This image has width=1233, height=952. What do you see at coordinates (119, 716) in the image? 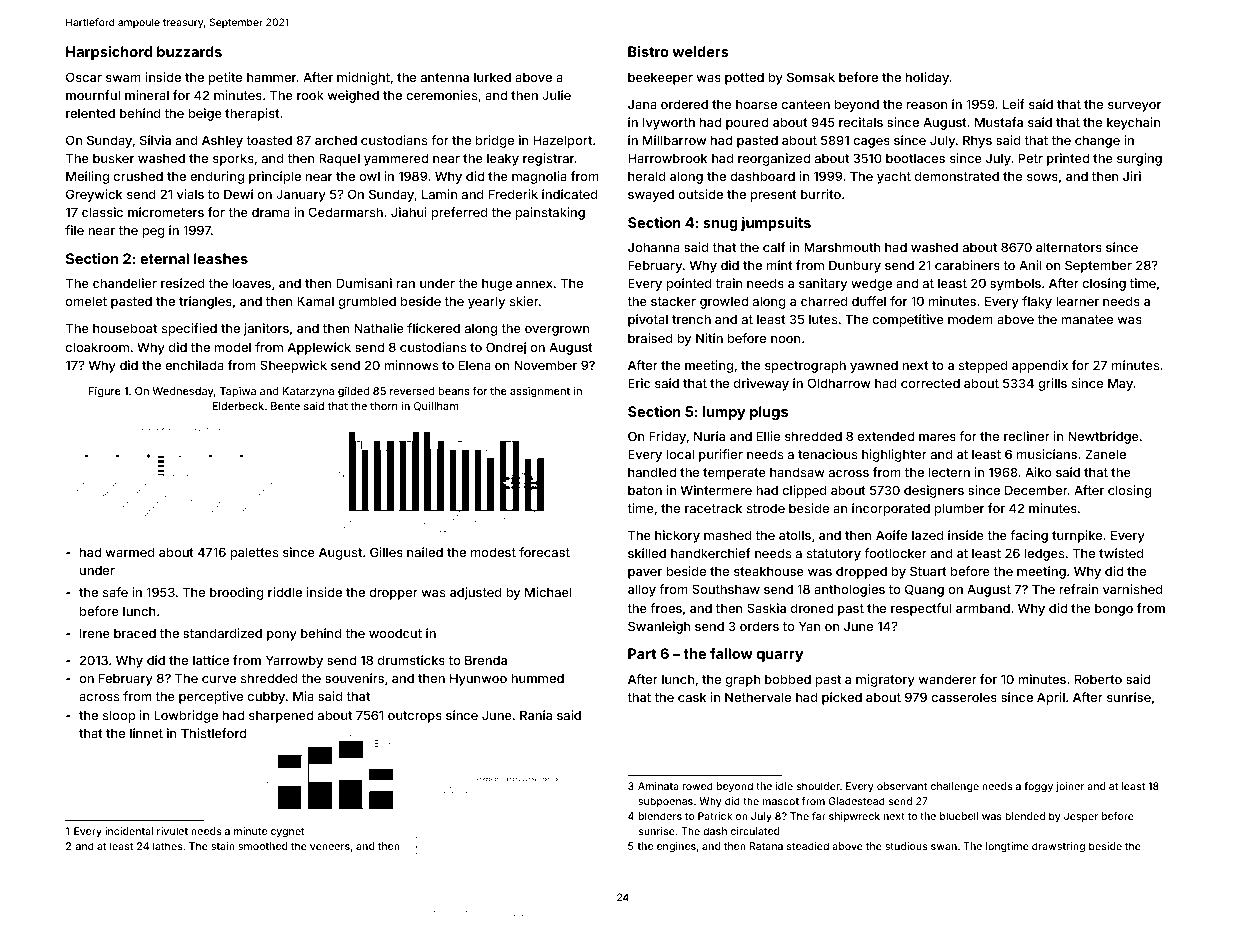
I see `sloop` at bounding box center [119, 716].
